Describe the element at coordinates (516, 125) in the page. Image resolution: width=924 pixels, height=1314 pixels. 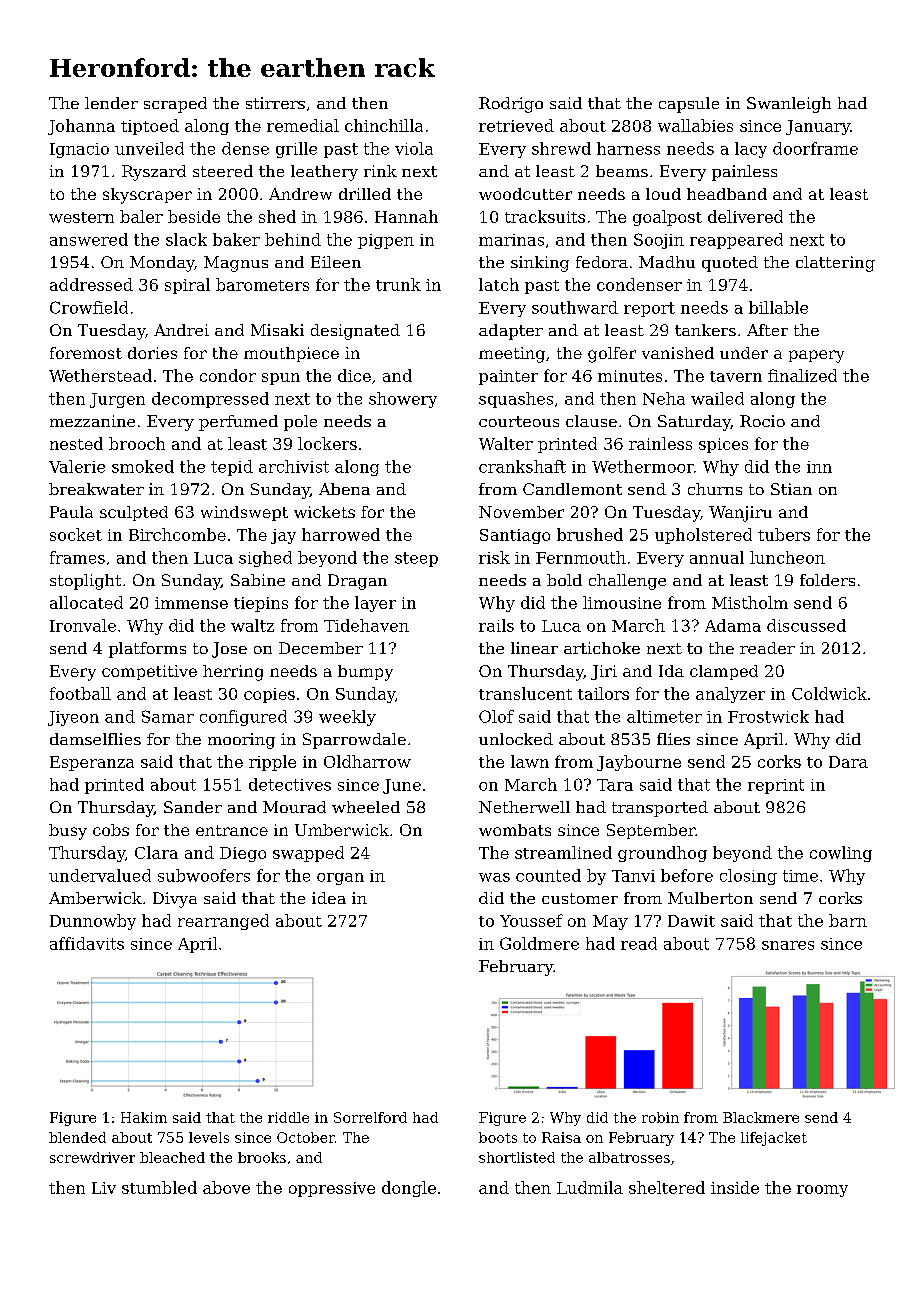
I see `retrieved` at that location.
